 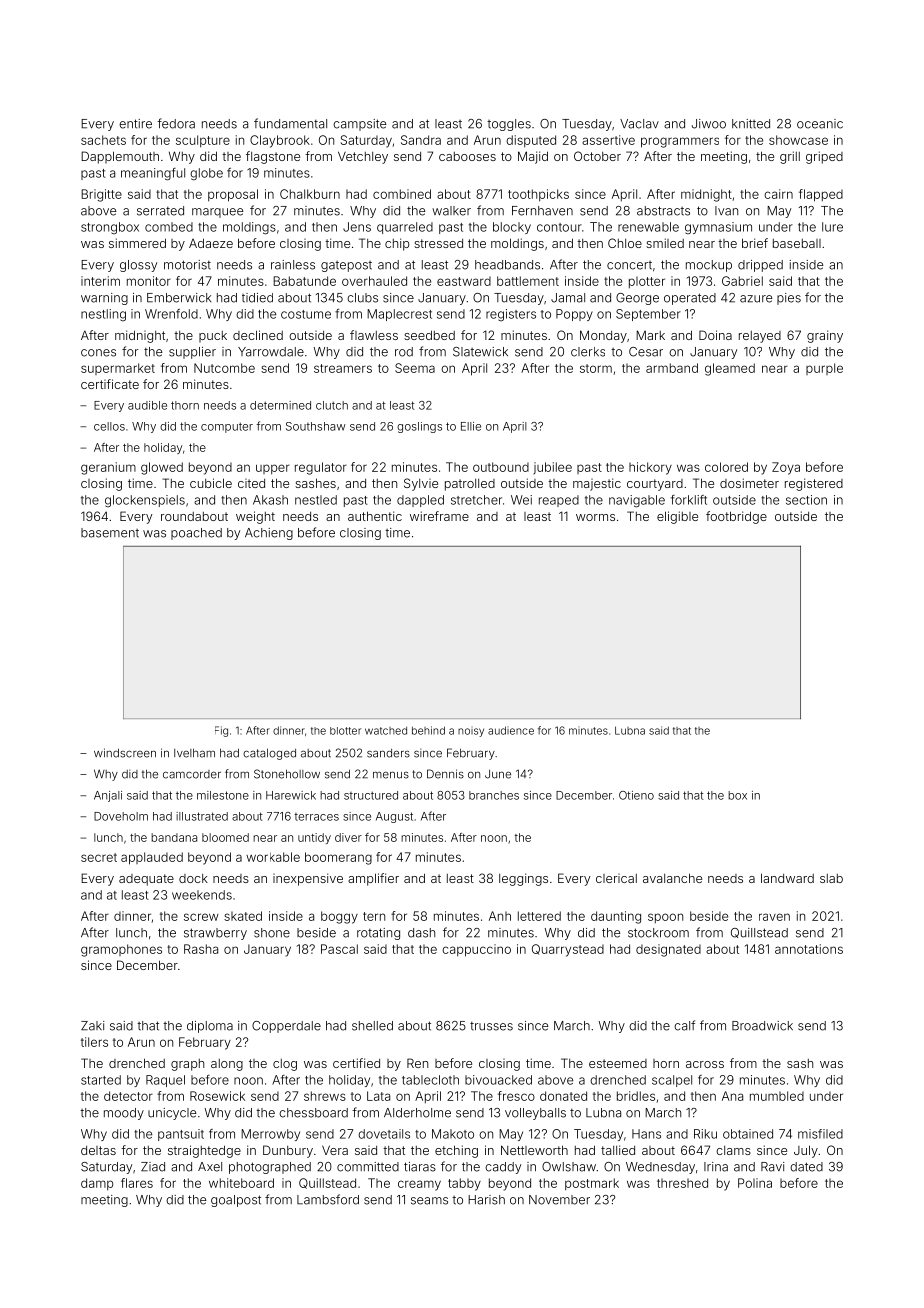 What do you see at coordinates (125, 753) in the screenshot?
I see `windscreen` at bounding box center [125, 753].
